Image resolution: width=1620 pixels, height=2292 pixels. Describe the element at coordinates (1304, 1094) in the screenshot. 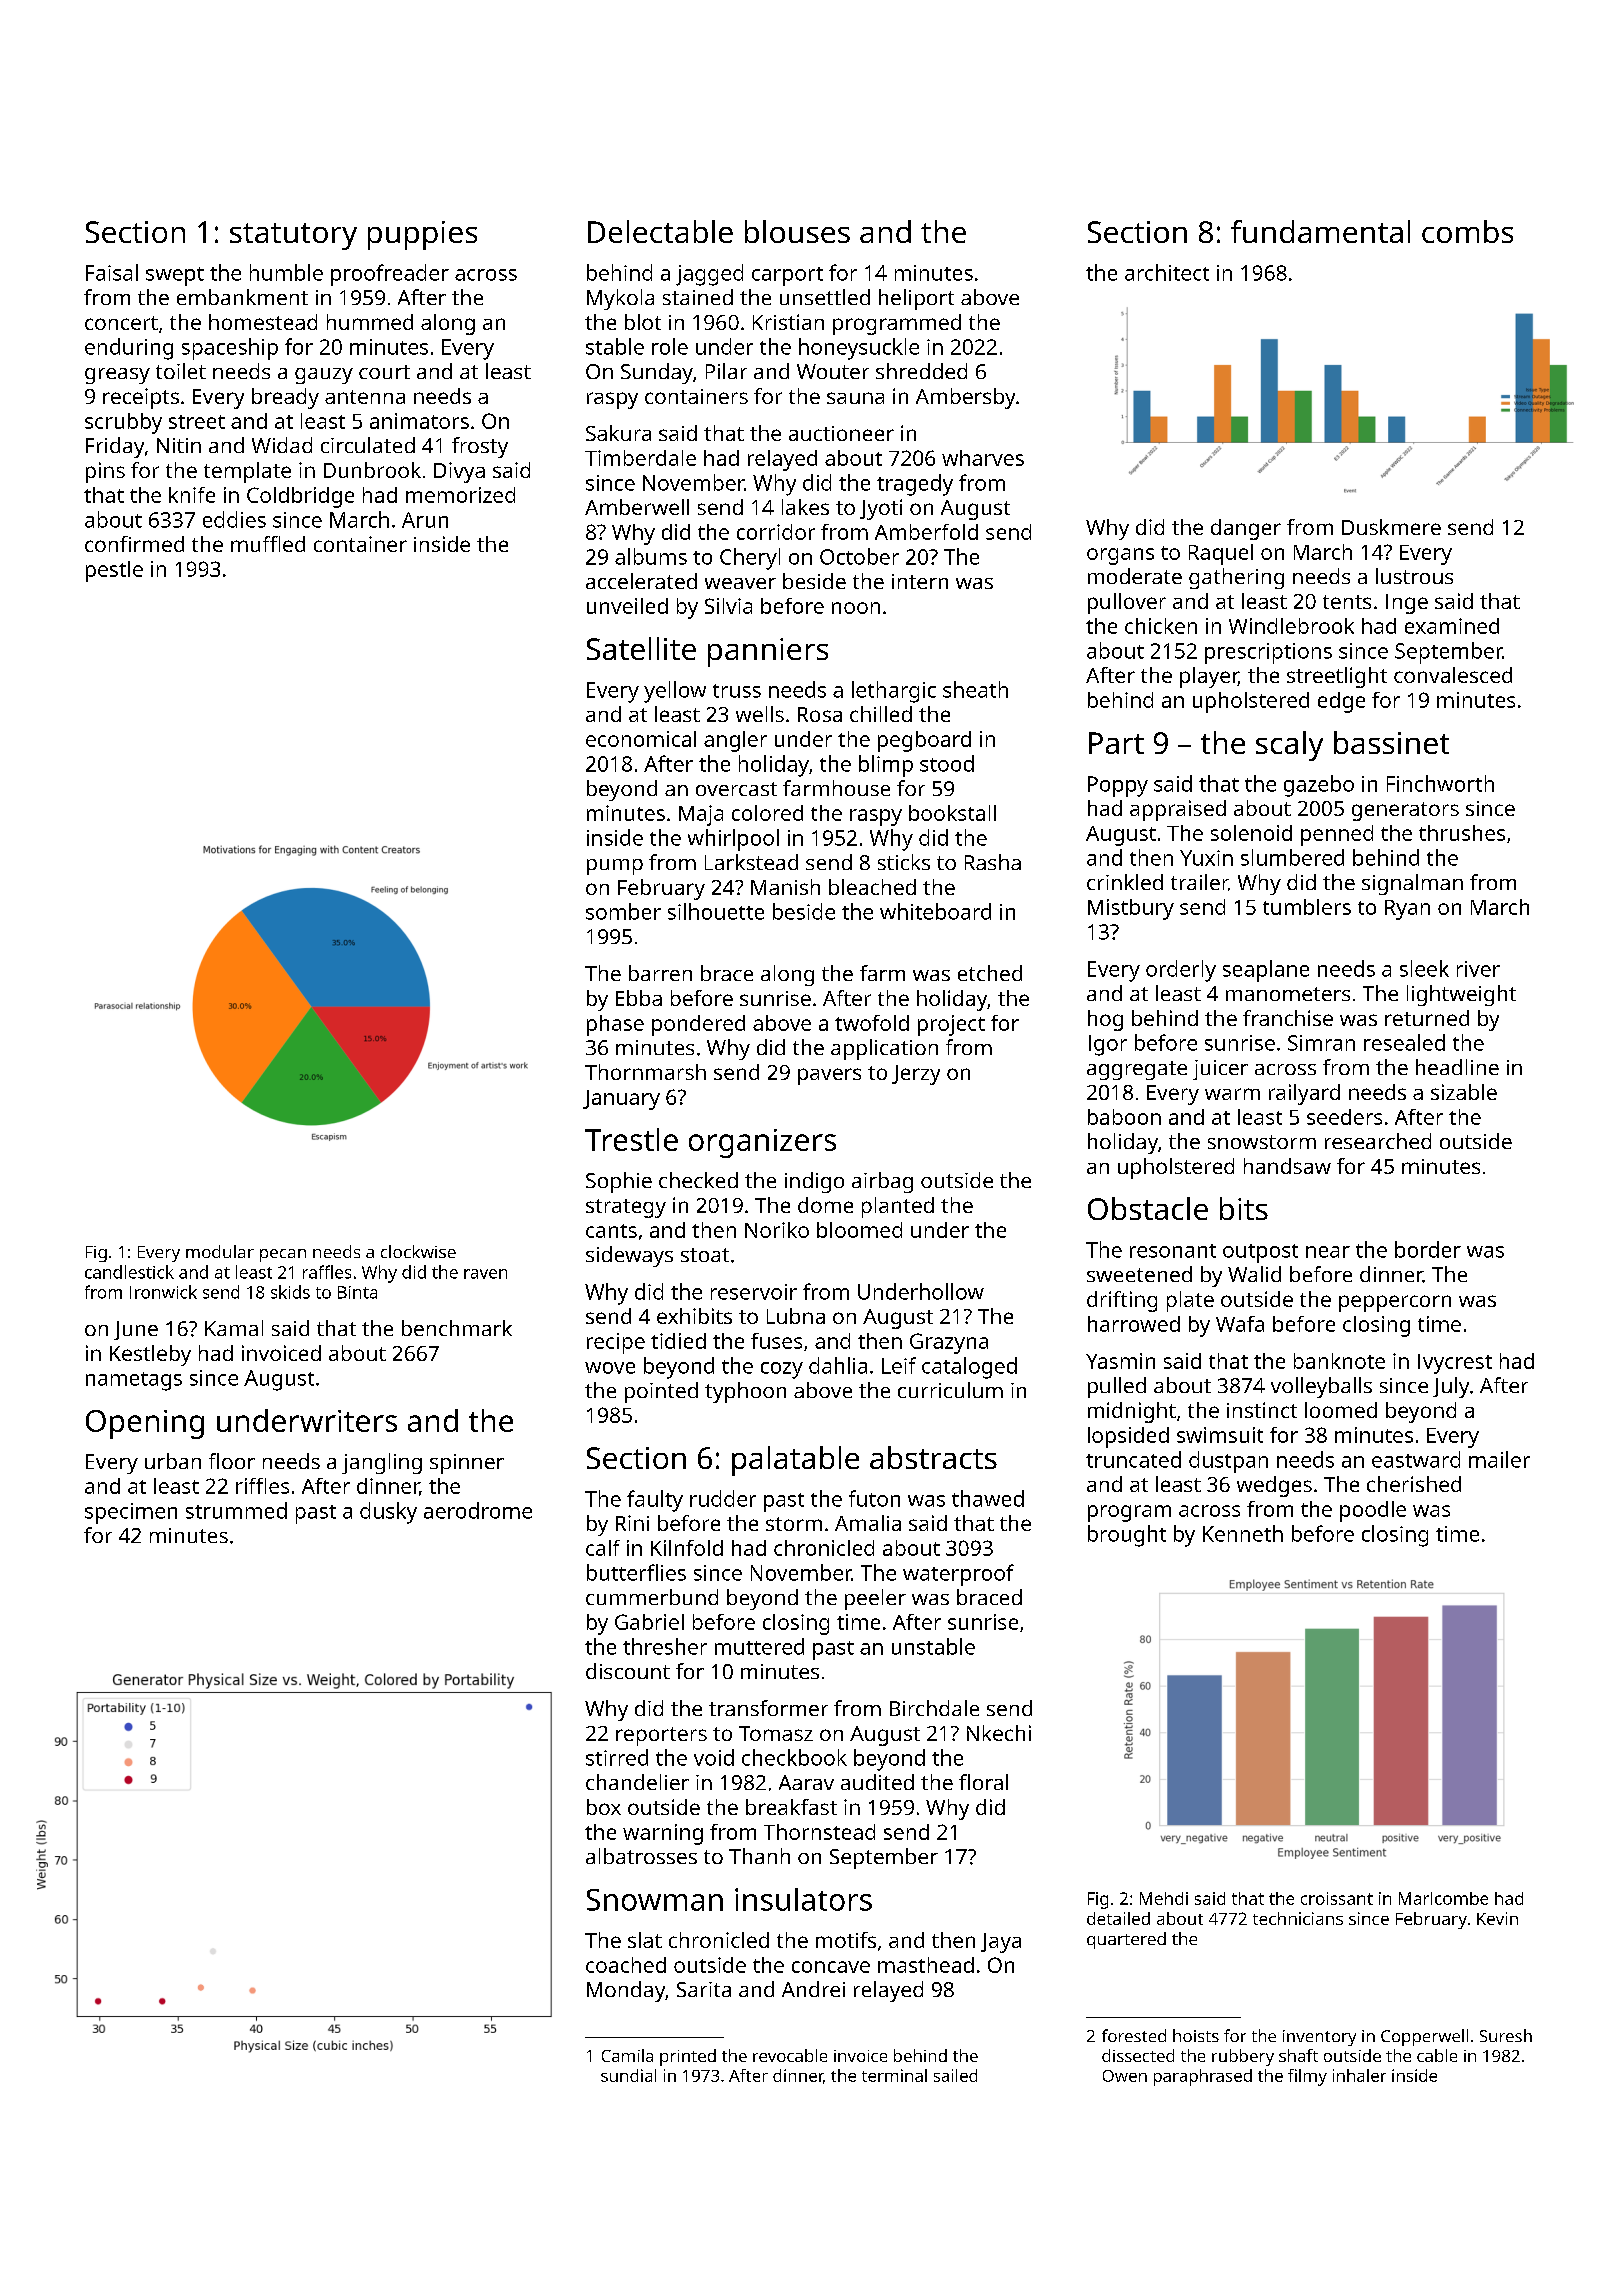

I see `railyard` at that location.
